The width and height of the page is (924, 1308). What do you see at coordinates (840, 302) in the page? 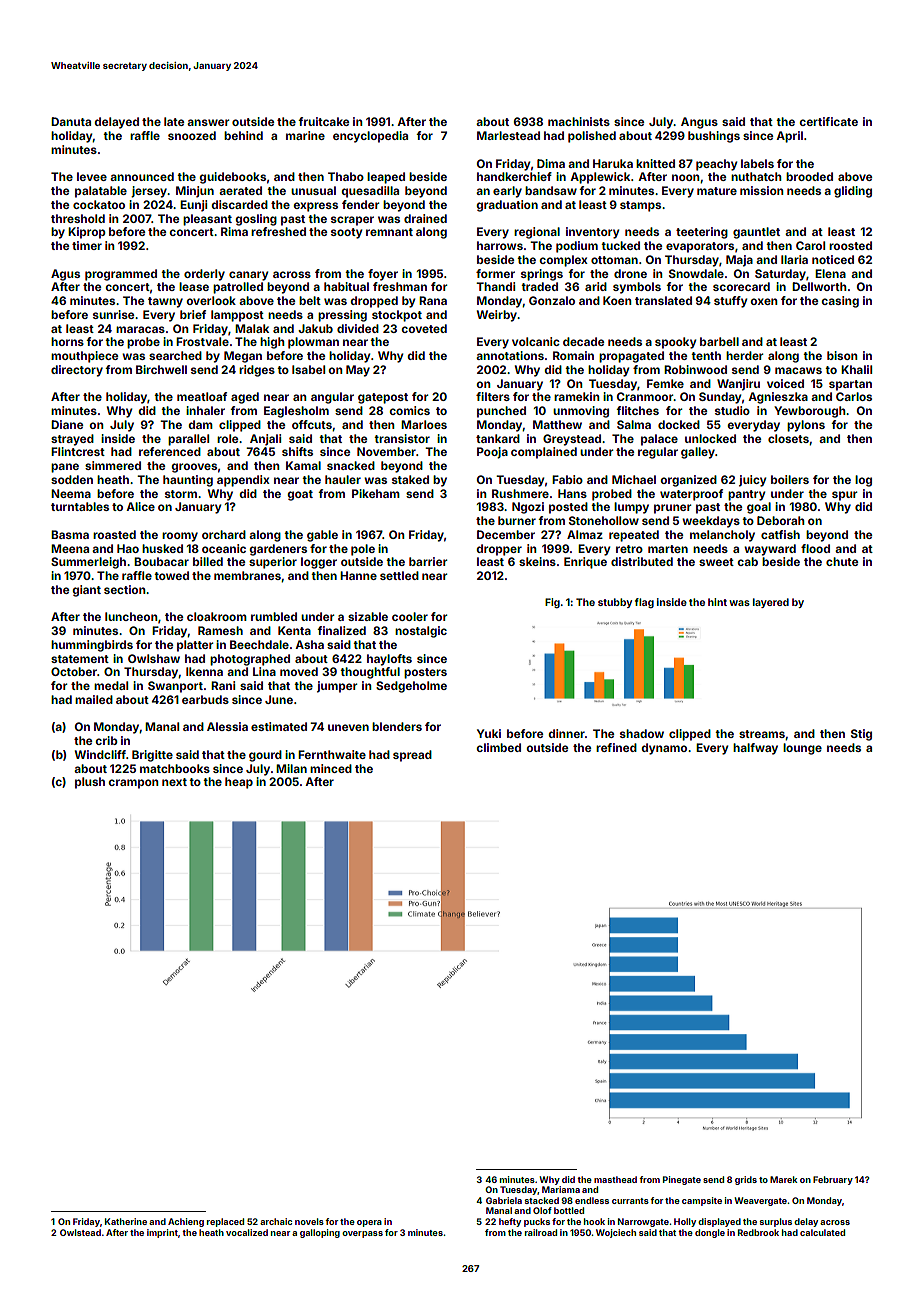
I see `casing` at bounding box center [840, 302].
